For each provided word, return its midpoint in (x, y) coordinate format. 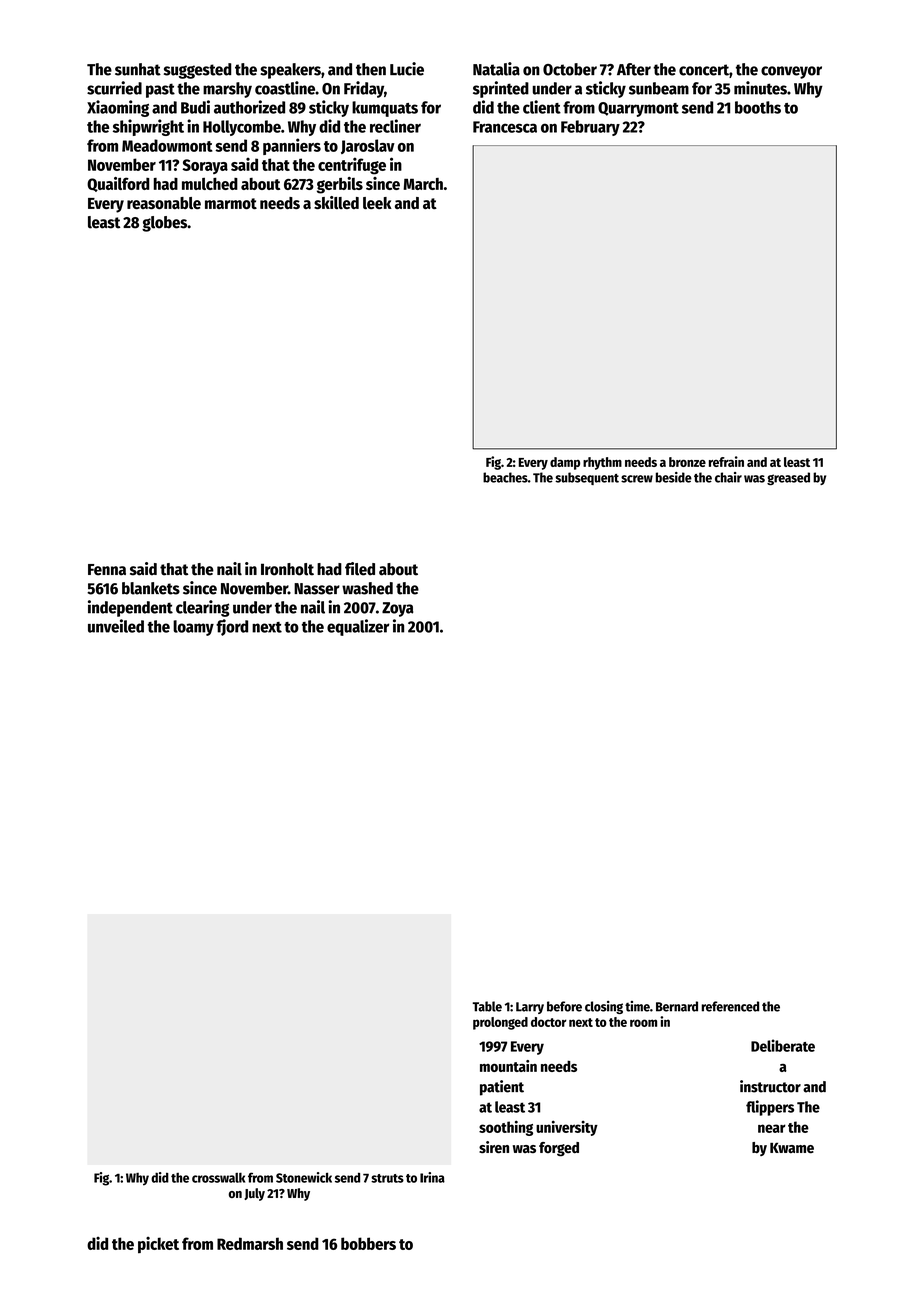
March (423, 184)
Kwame (792, 1148)
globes (164, 224)
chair (728, 477)
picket (158, 1245)
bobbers (368, 1243)
